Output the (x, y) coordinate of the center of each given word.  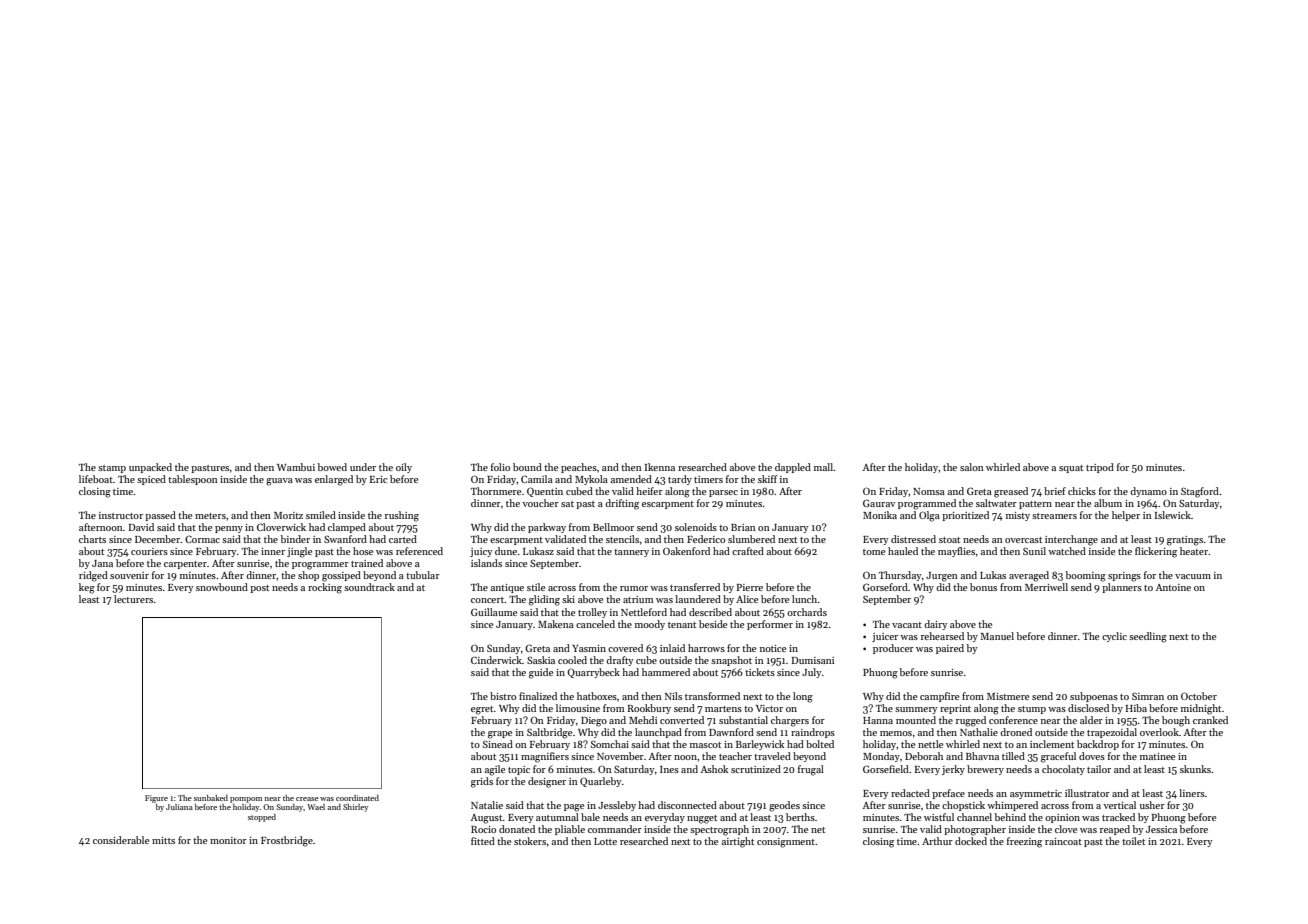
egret (482, 710)
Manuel (997, 636)
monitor (228, 840)
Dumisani (813, 660)
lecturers (133, 599)
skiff (767, 479)
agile (495, 770)
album (1108, 503)
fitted (483, 841)
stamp (112, 469)
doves (1092, 756)
